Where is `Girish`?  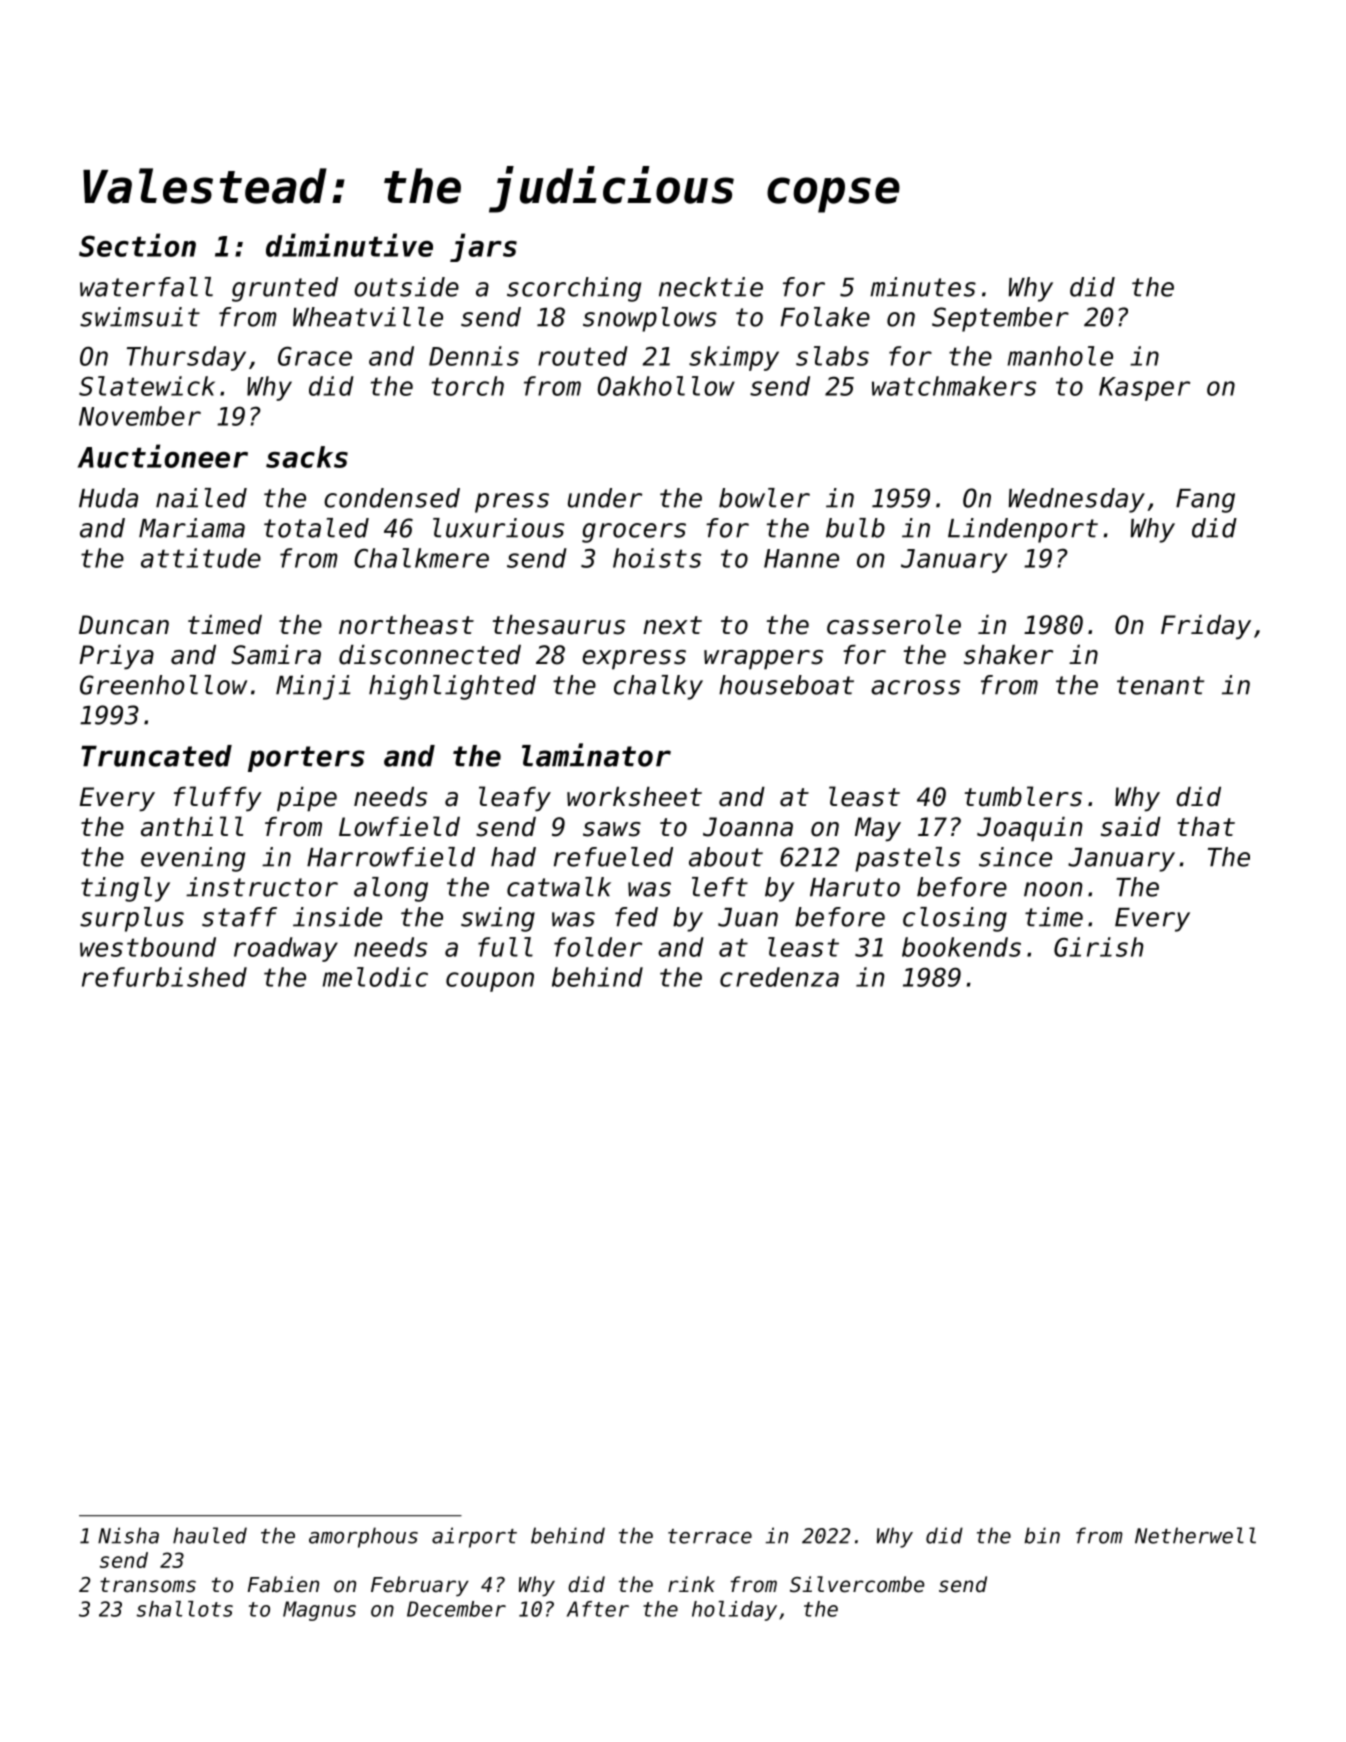
Girish is located at coordinates (1098, 947).
